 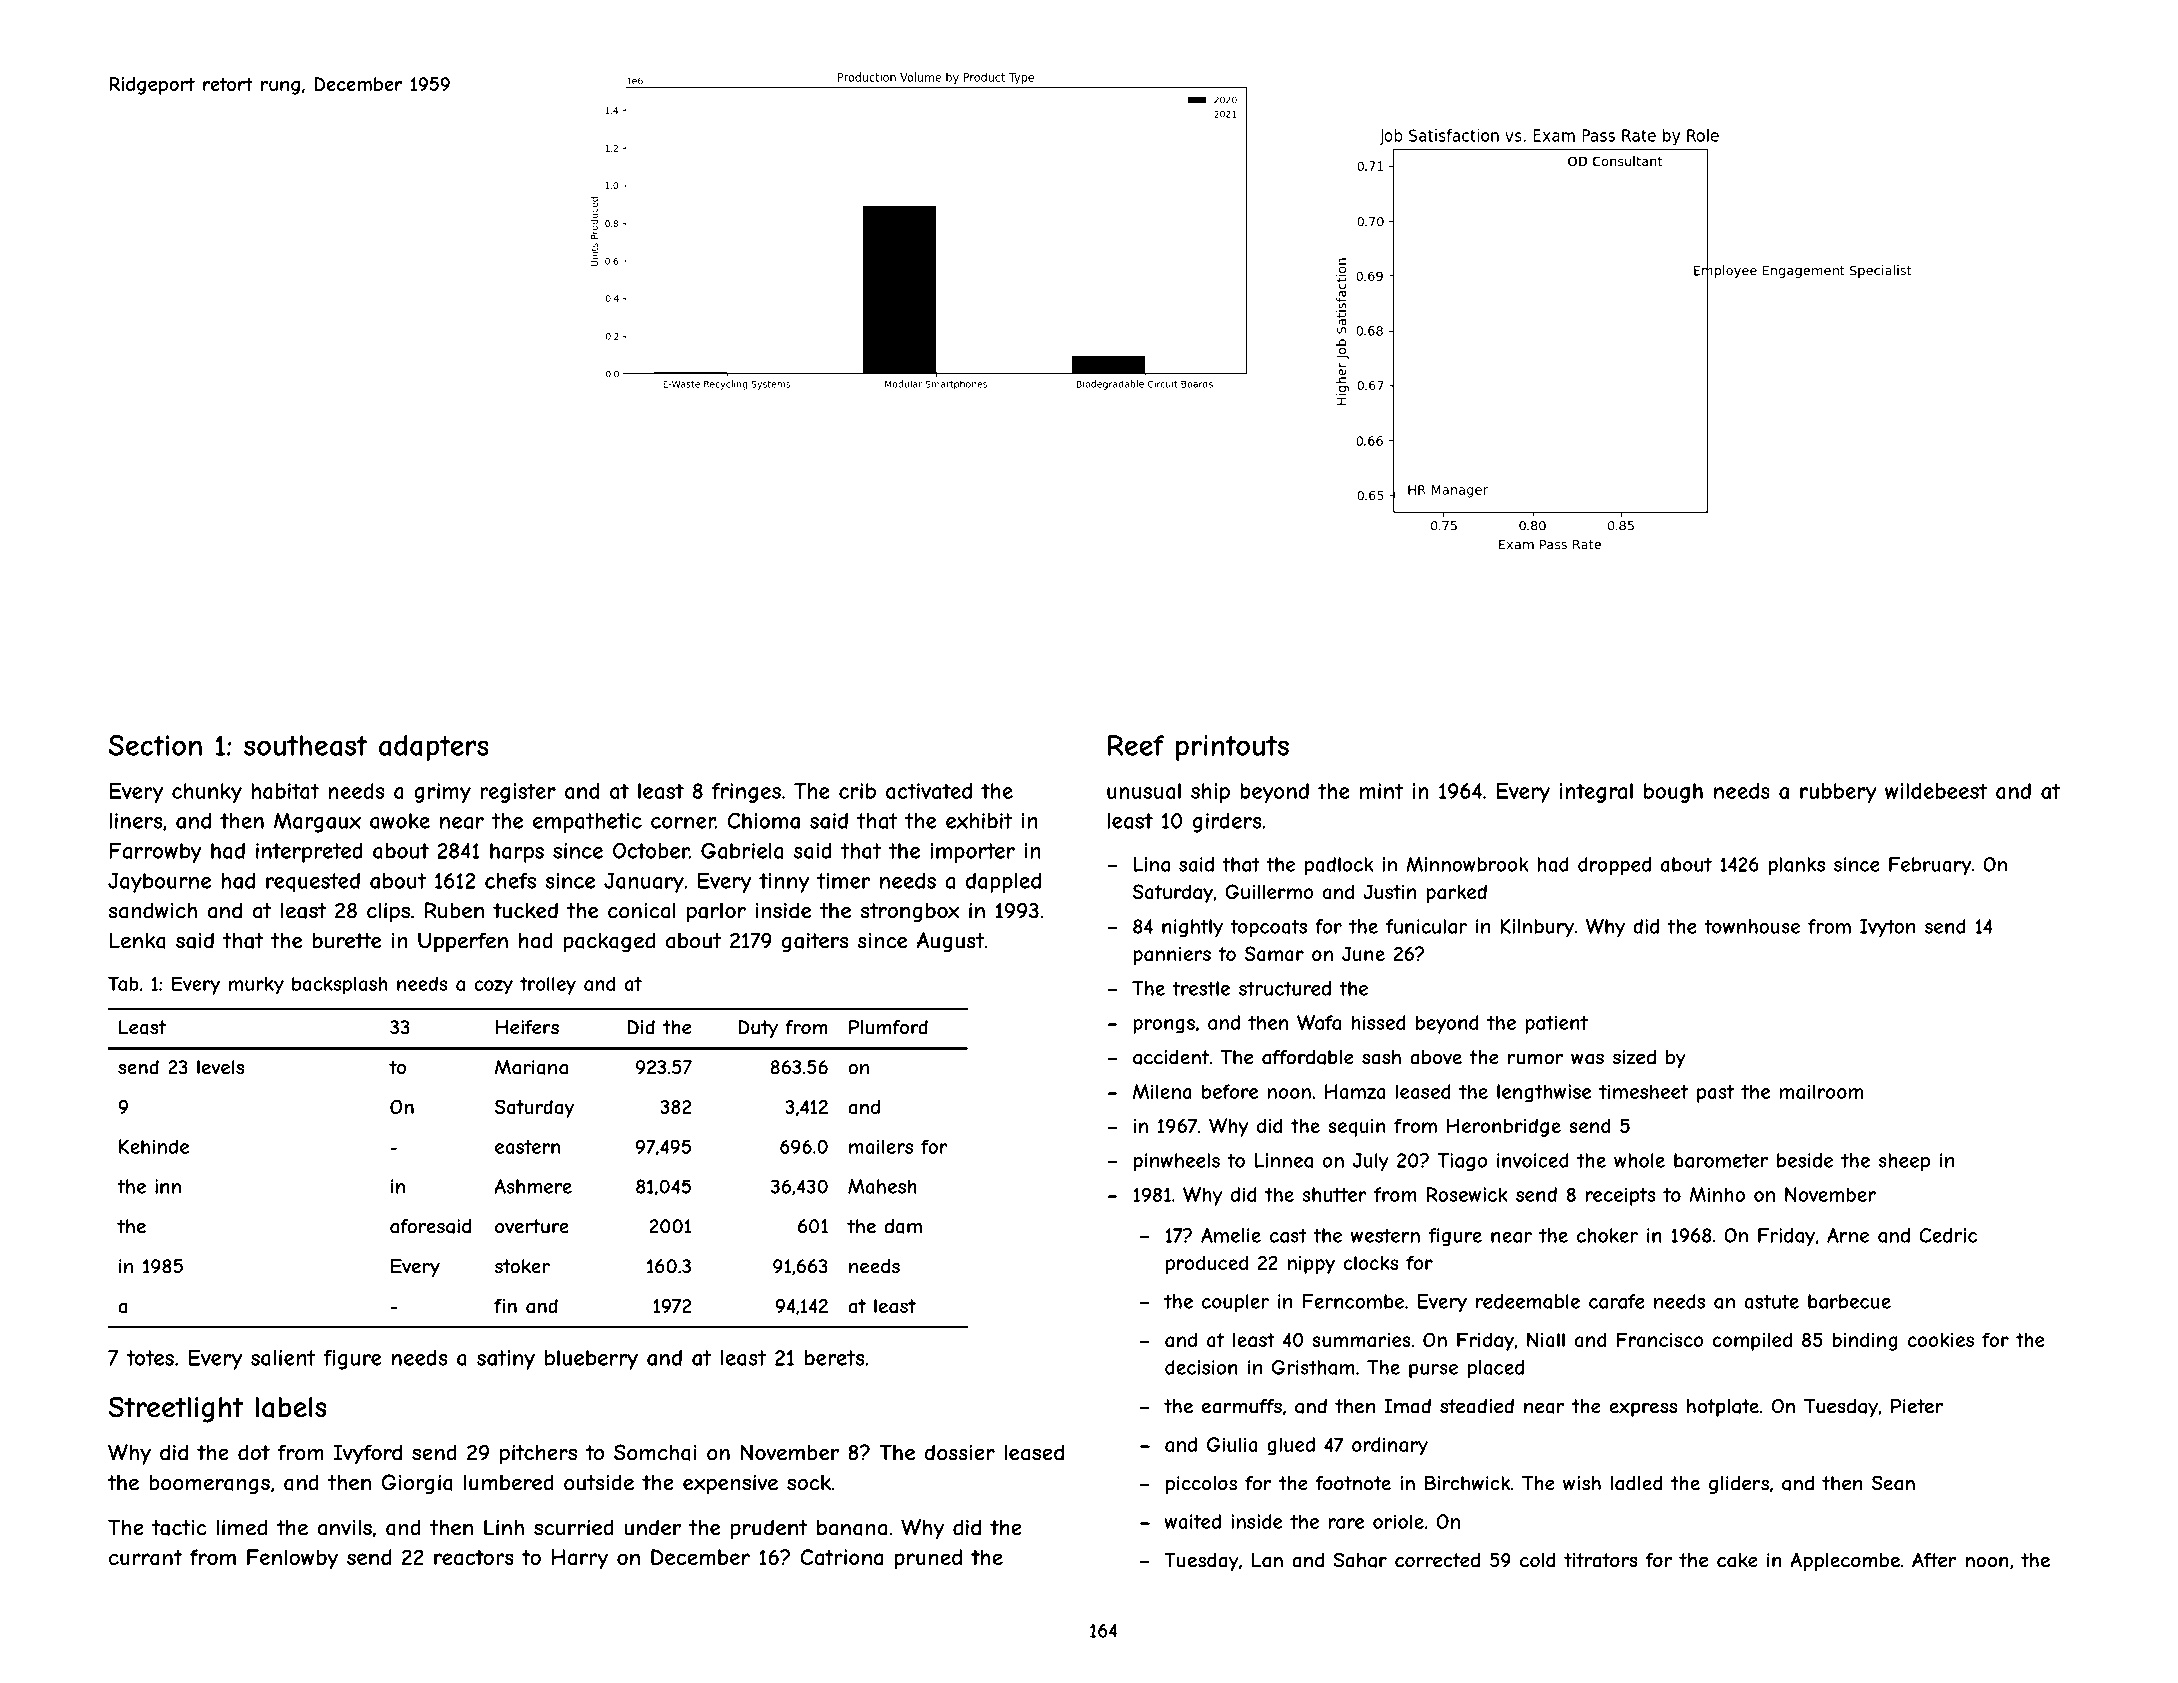 I want to click on totes, so click(x=150, y=1358).
